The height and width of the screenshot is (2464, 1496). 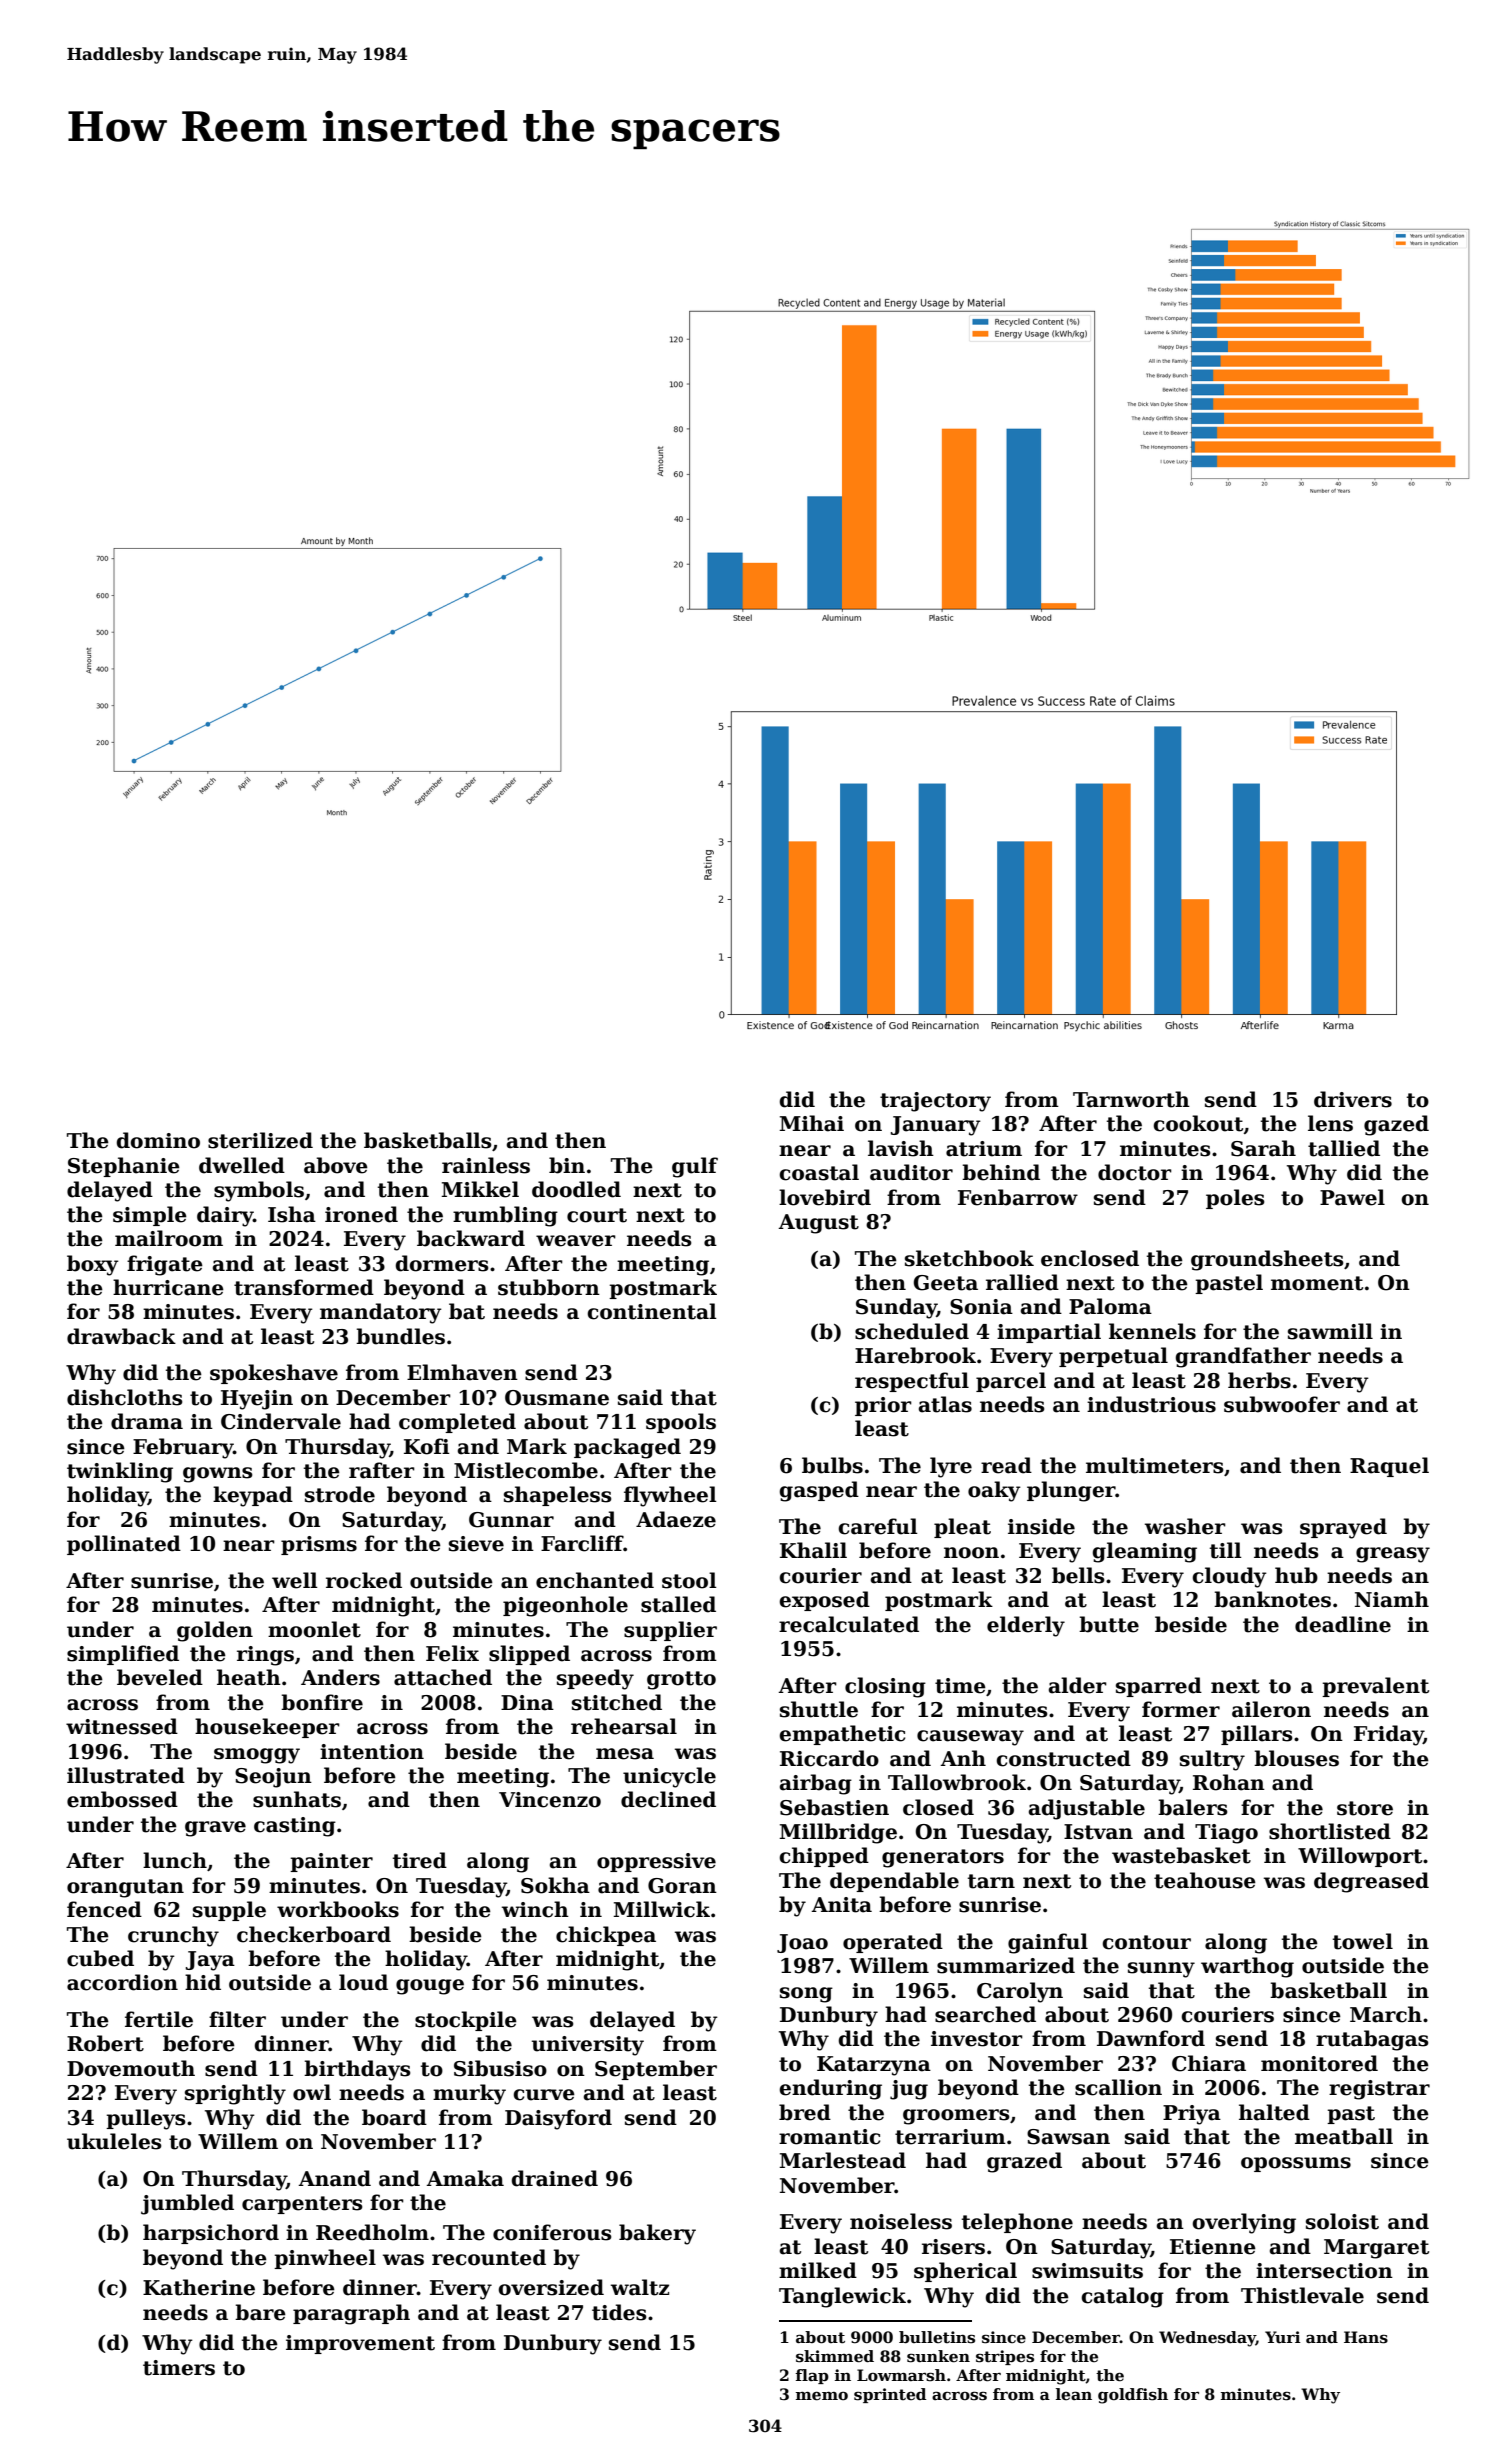 I want to click on spokeshave, so click(x=274, y=1374).
